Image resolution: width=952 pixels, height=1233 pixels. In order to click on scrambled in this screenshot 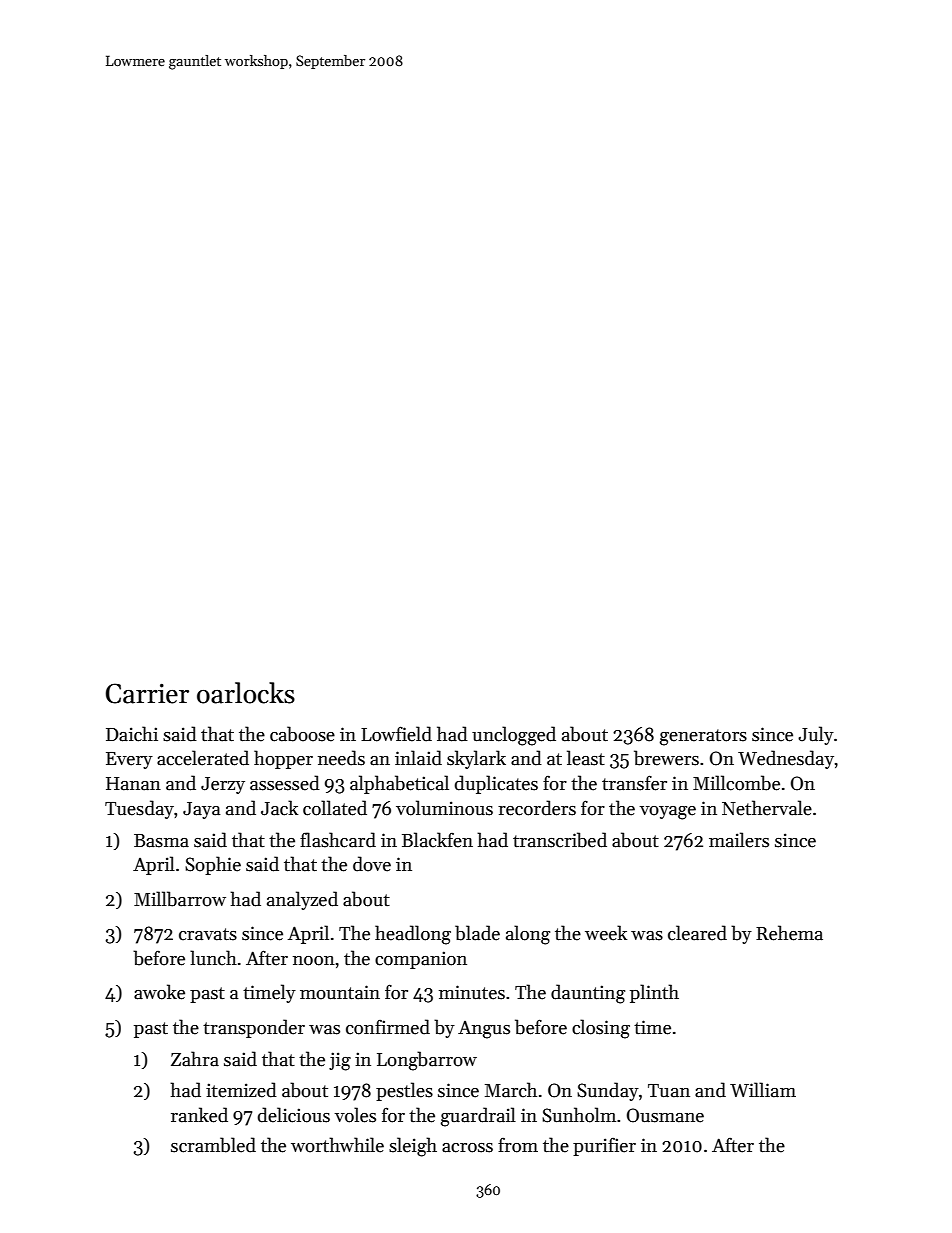, I will do `click(213, 1145)`.
